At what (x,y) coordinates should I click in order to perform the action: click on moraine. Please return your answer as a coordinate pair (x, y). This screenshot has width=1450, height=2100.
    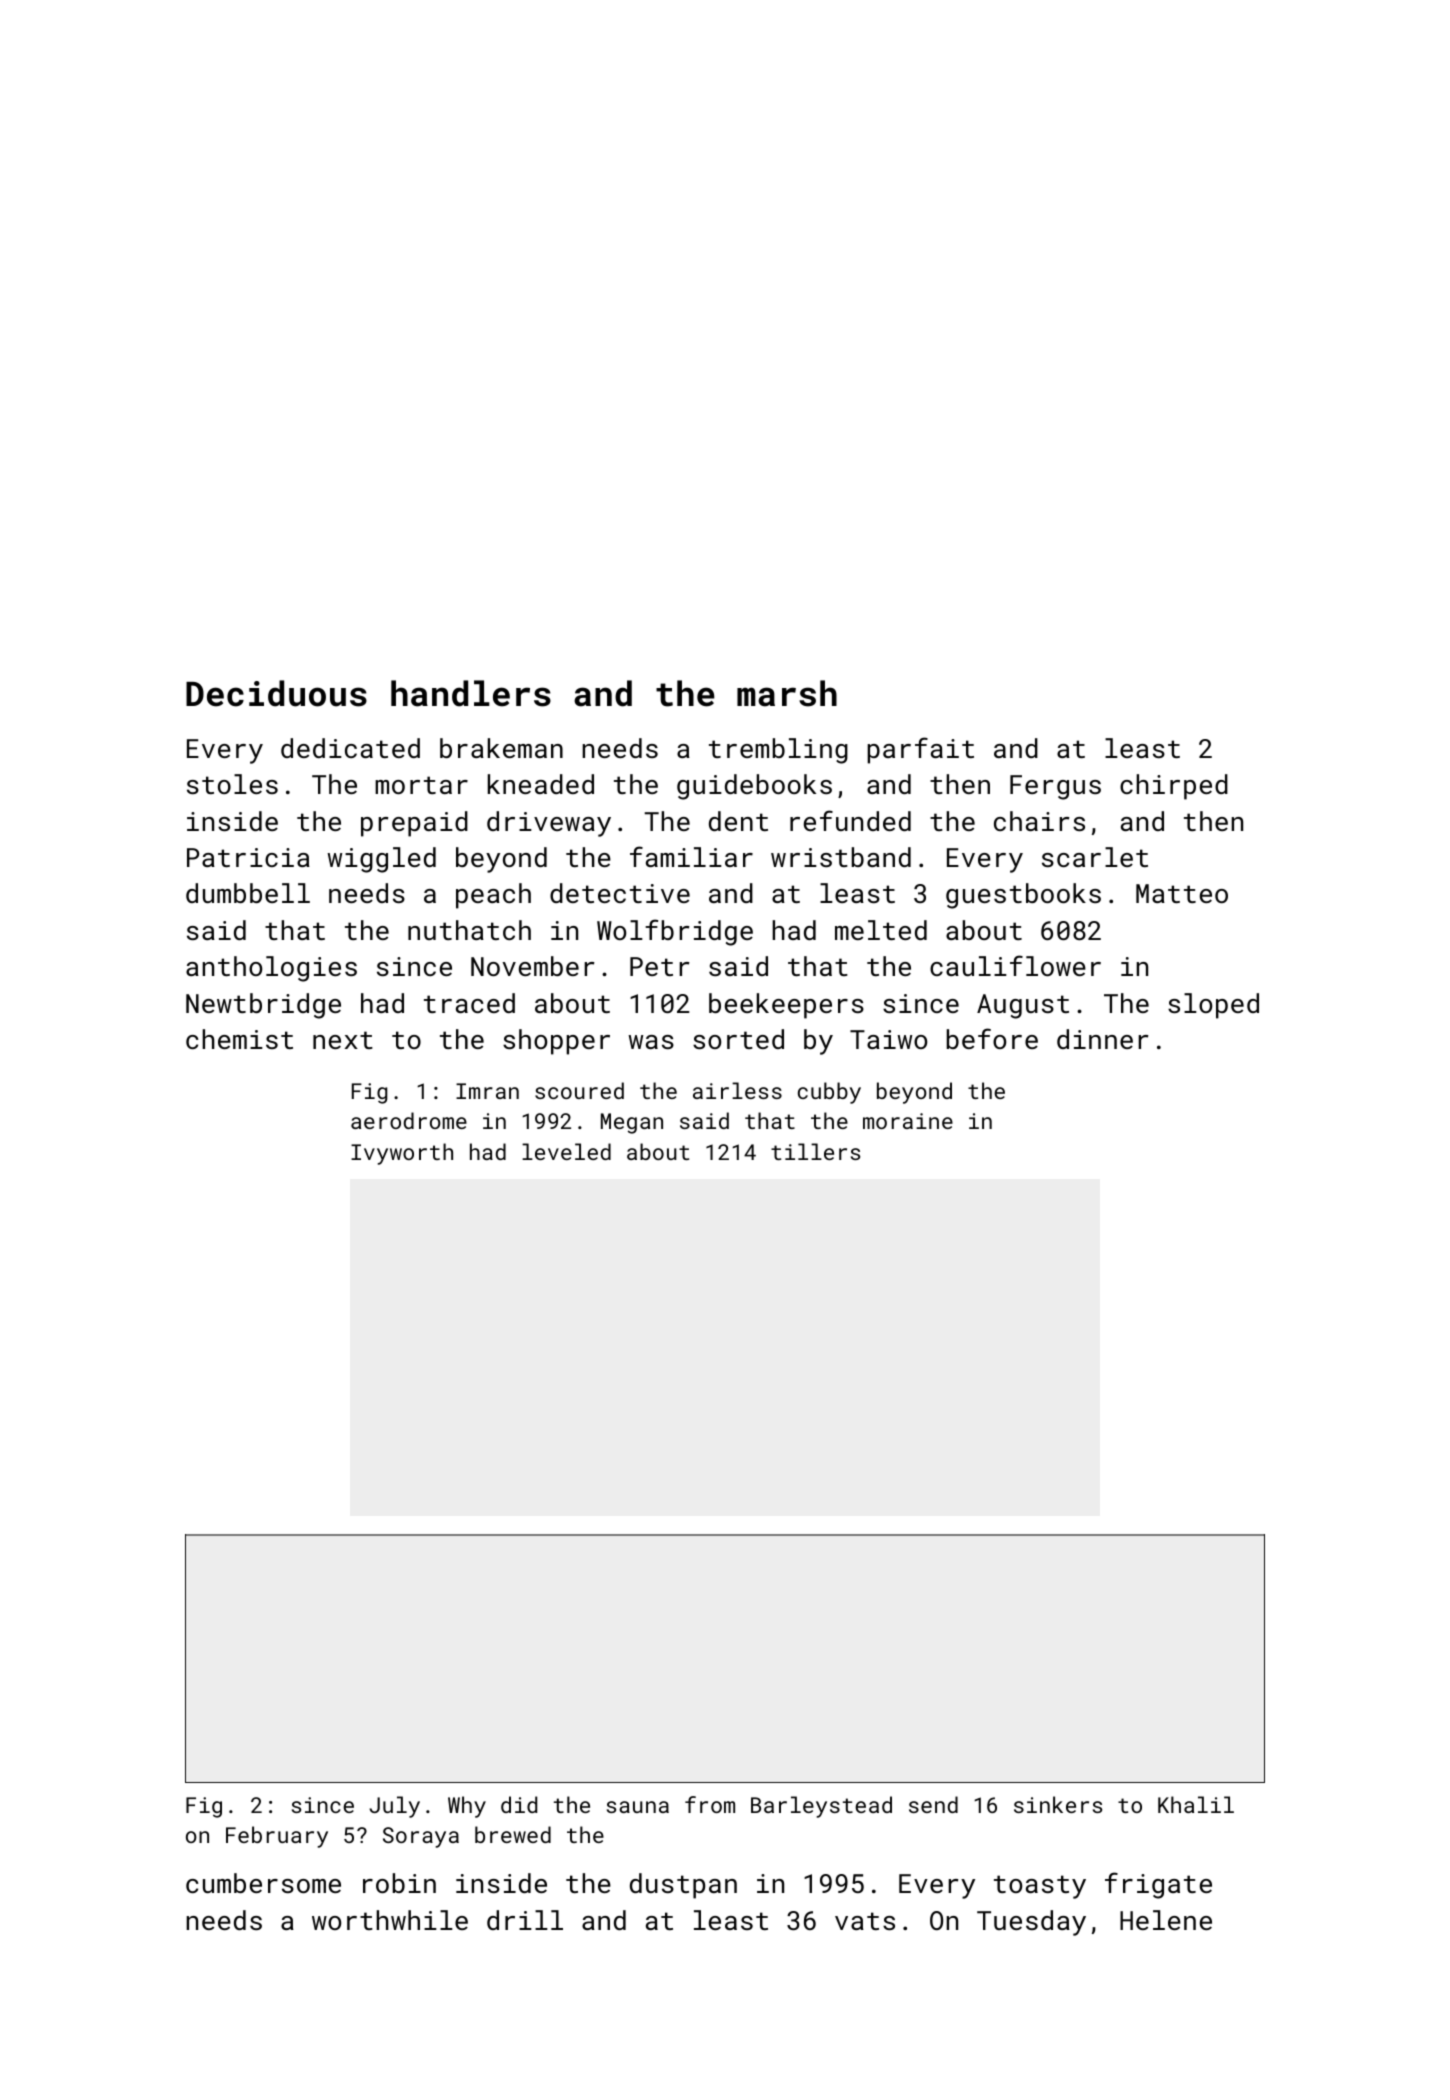
    Looking at the image, I should click on (908, 1121).
